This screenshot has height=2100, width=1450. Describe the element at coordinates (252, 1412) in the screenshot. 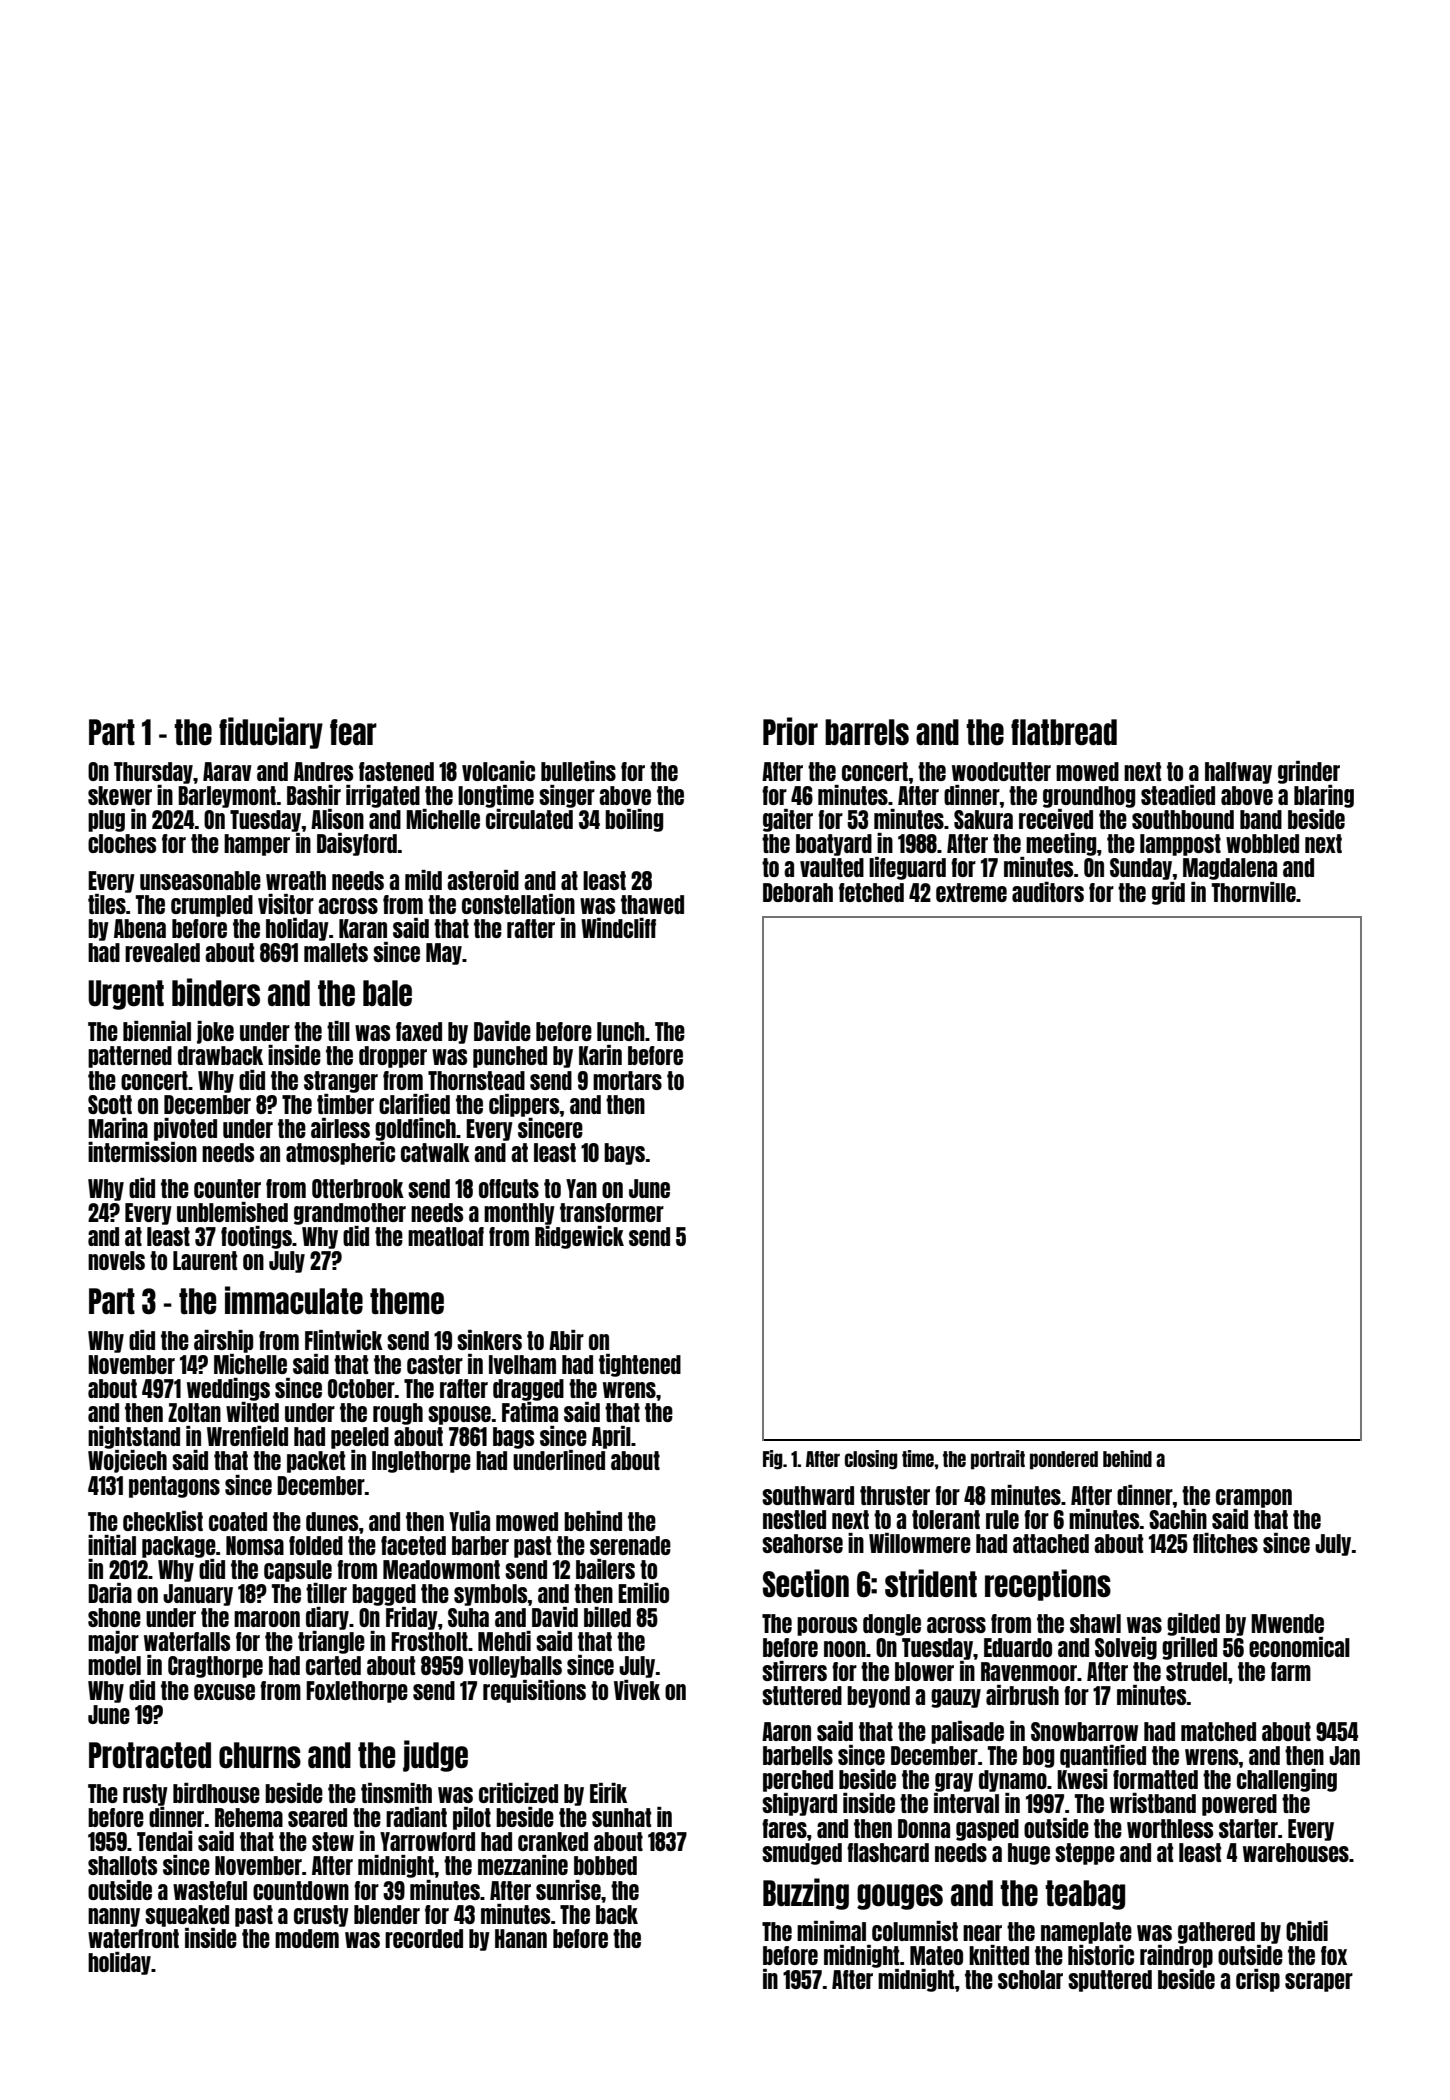

I see `wilted` at that location.
